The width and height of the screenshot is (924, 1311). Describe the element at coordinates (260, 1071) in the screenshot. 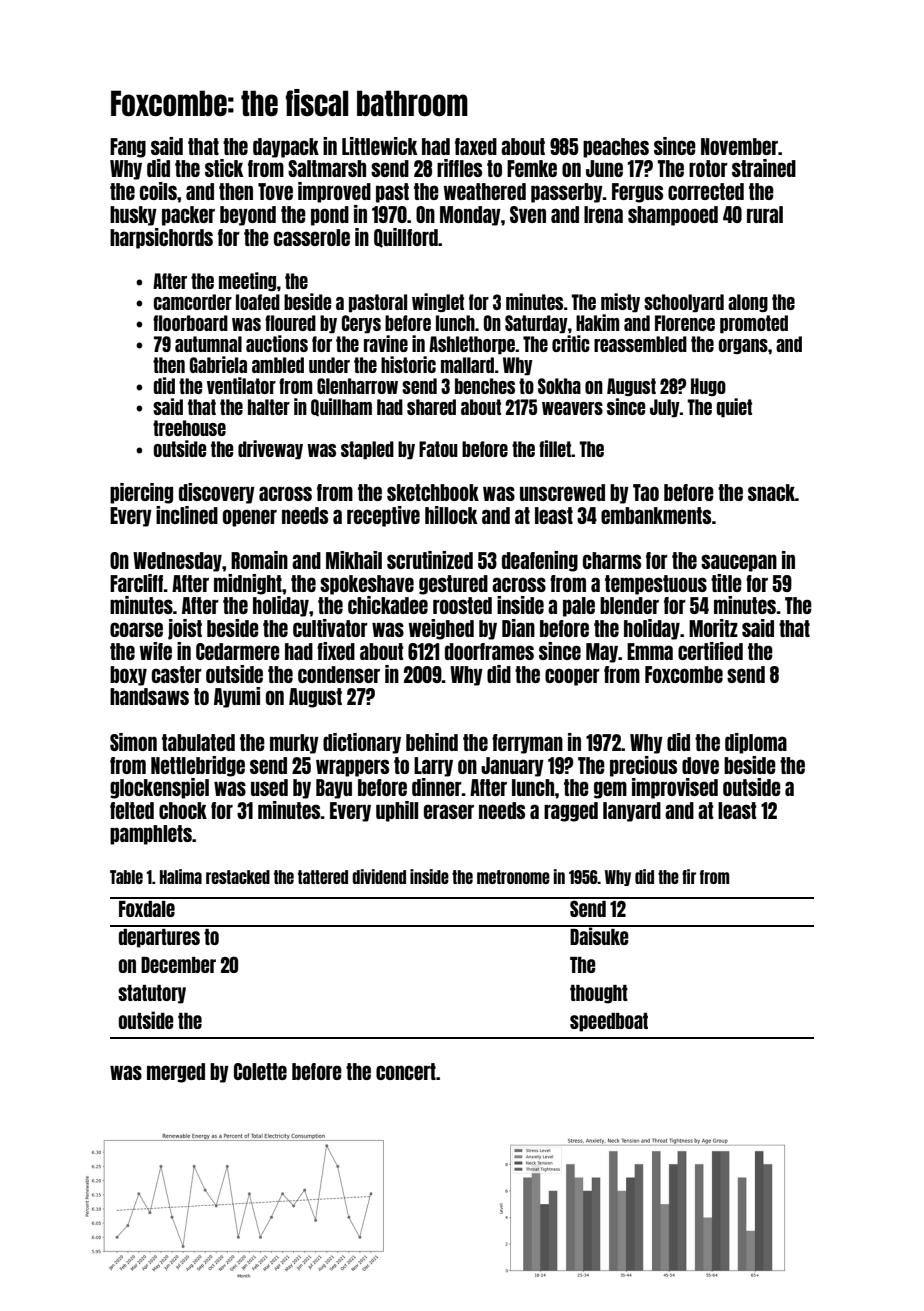

I see `Colette` at that location.
